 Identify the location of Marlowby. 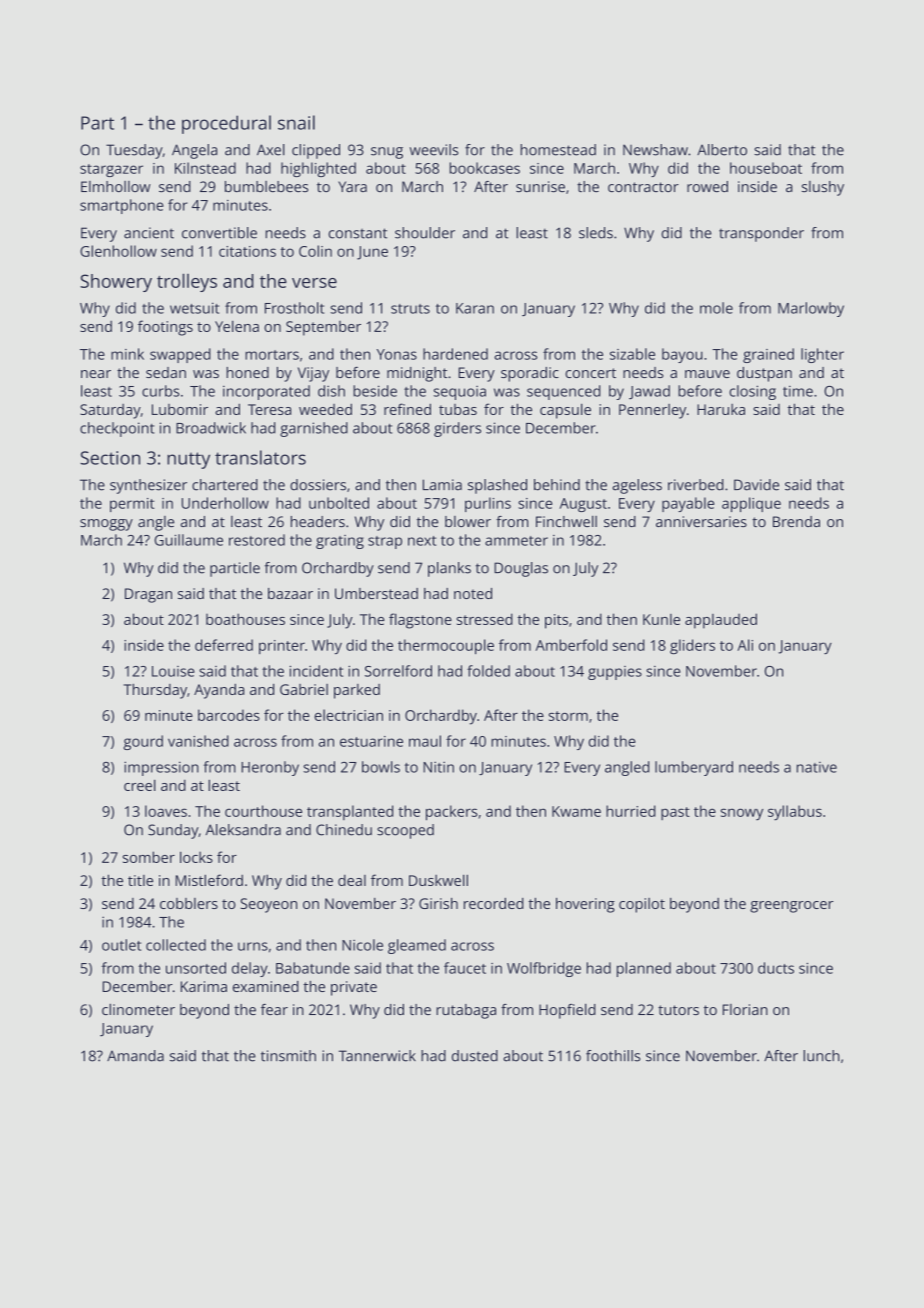
(811, 309).
